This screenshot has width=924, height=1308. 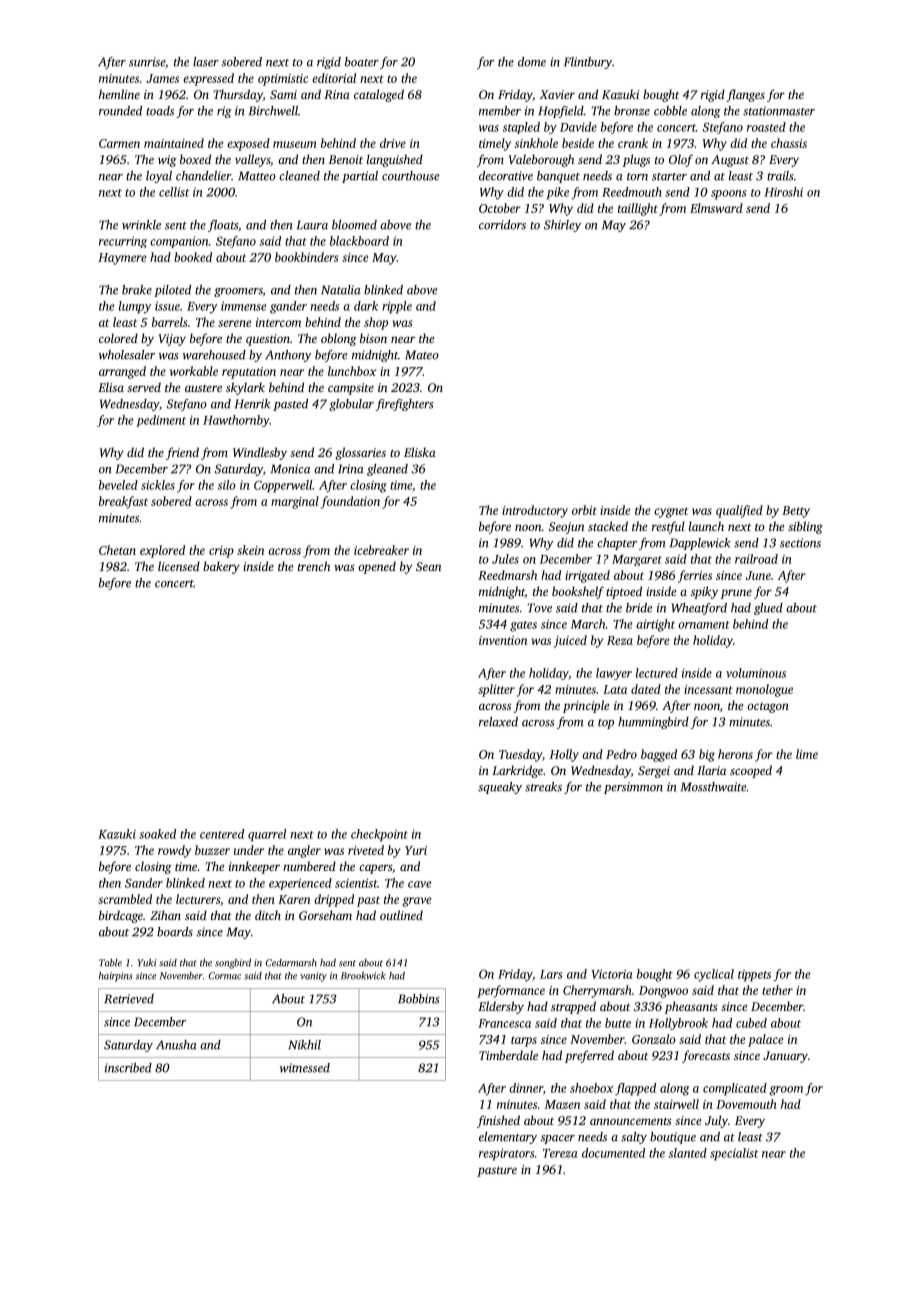 What do you see at coordinates (633, 788) in the screenshot?
I see `persimmon` at bounding box center [633, 788].
